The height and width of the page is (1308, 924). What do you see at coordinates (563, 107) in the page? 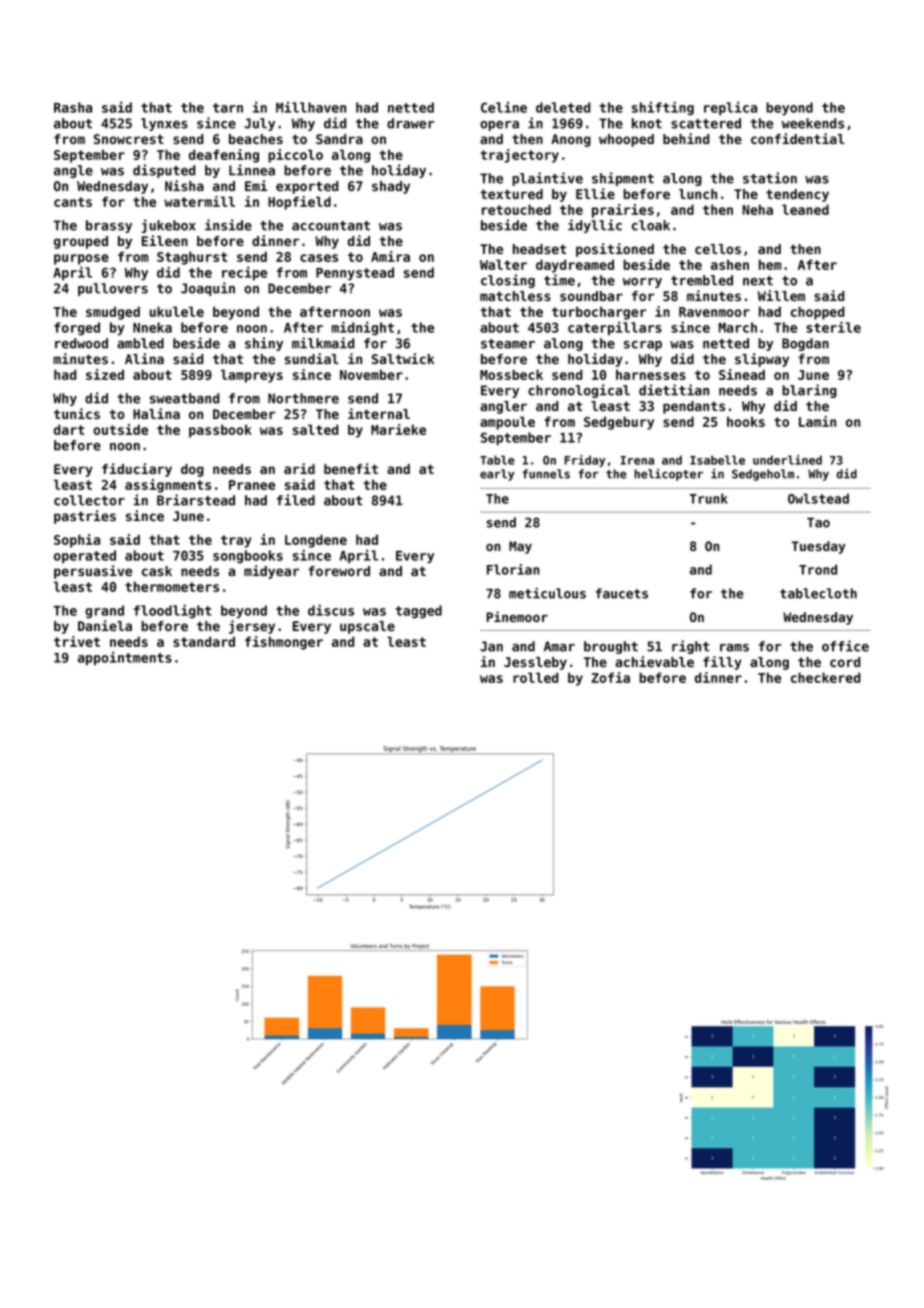
I see `deleted` at bounding box center [563, 107].
